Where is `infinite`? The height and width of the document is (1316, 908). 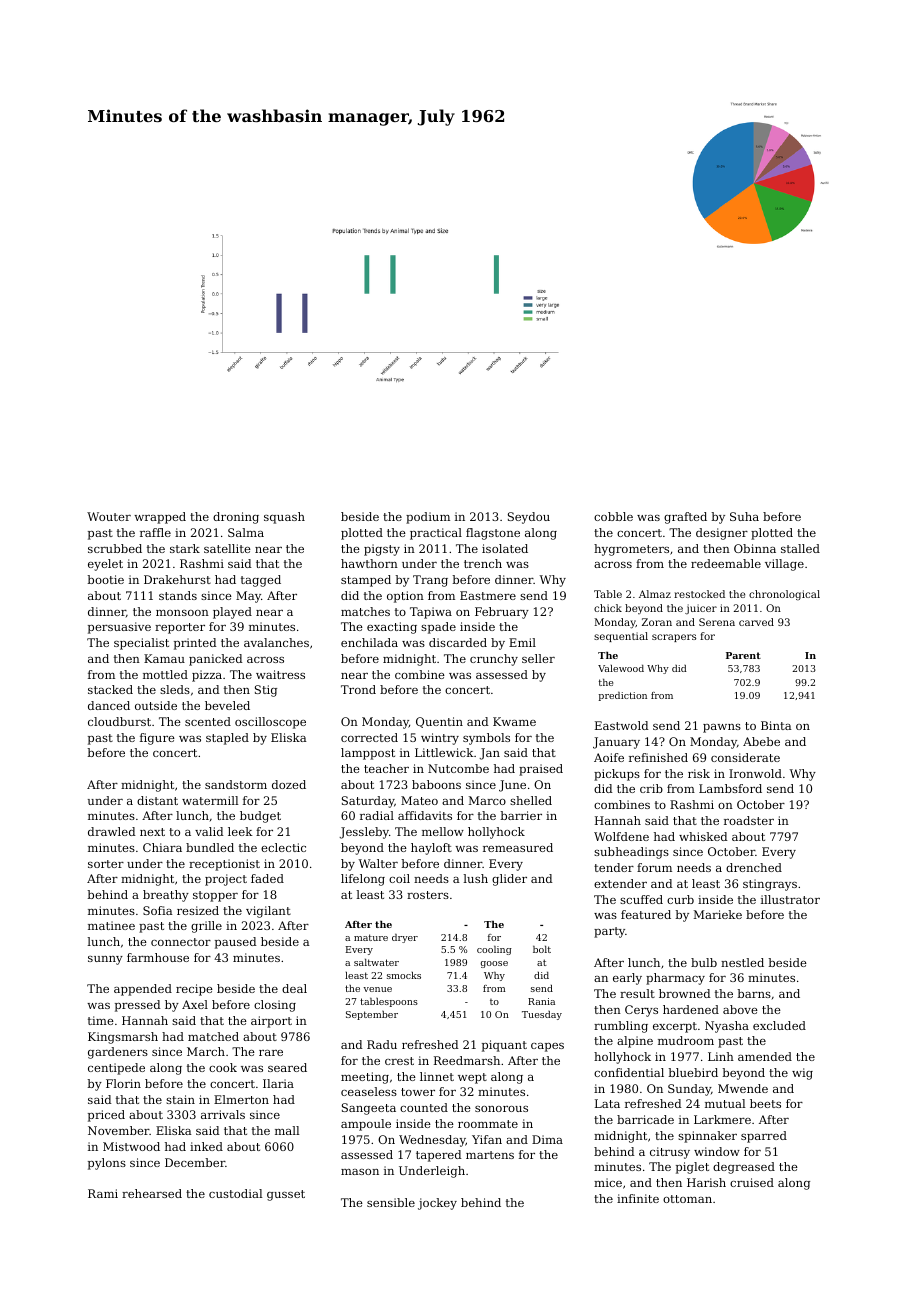 infinite is located at coordinates (638, 1198).
